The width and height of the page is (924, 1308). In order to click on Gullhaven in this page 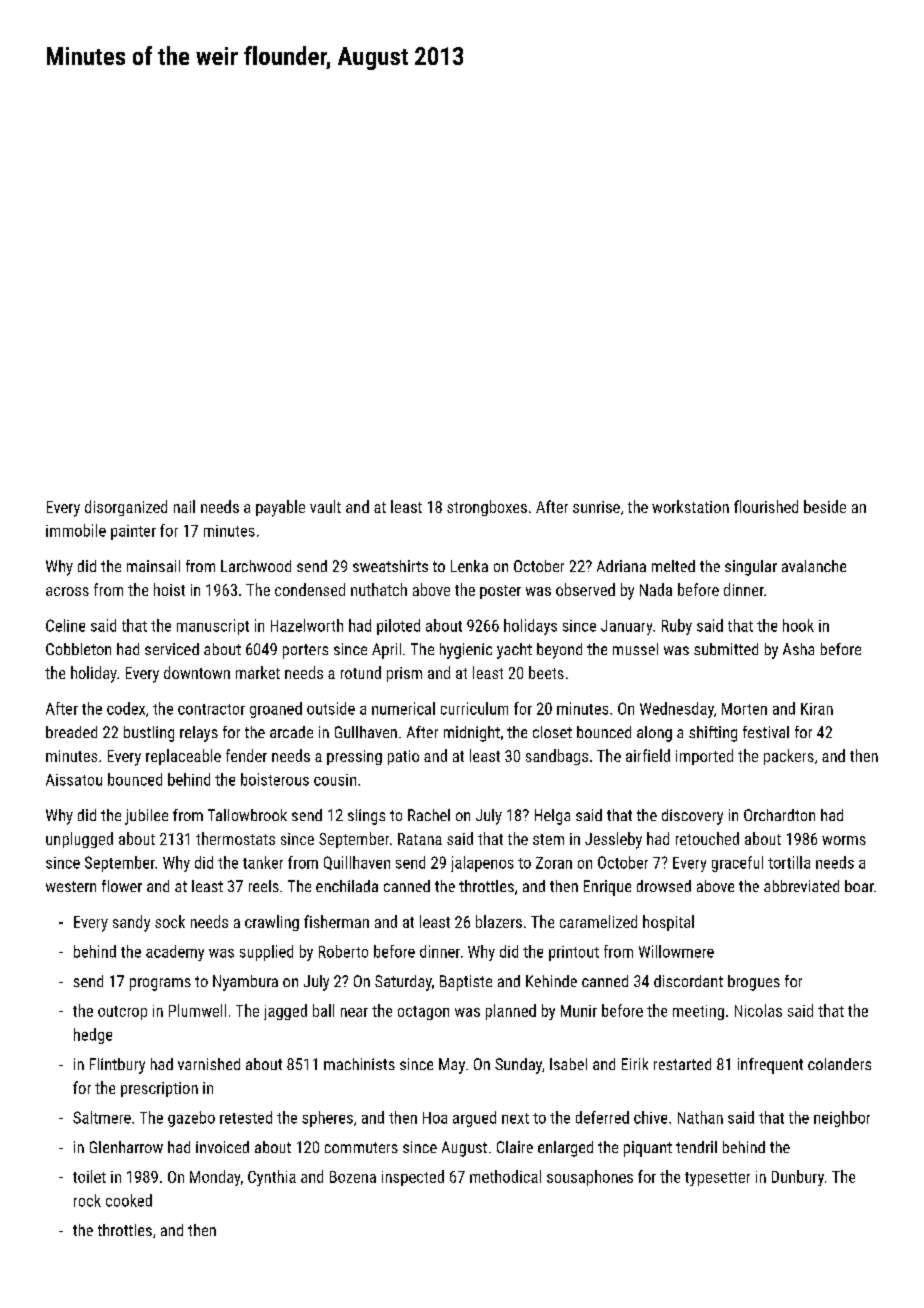, I will do `click(366, 732)`.
